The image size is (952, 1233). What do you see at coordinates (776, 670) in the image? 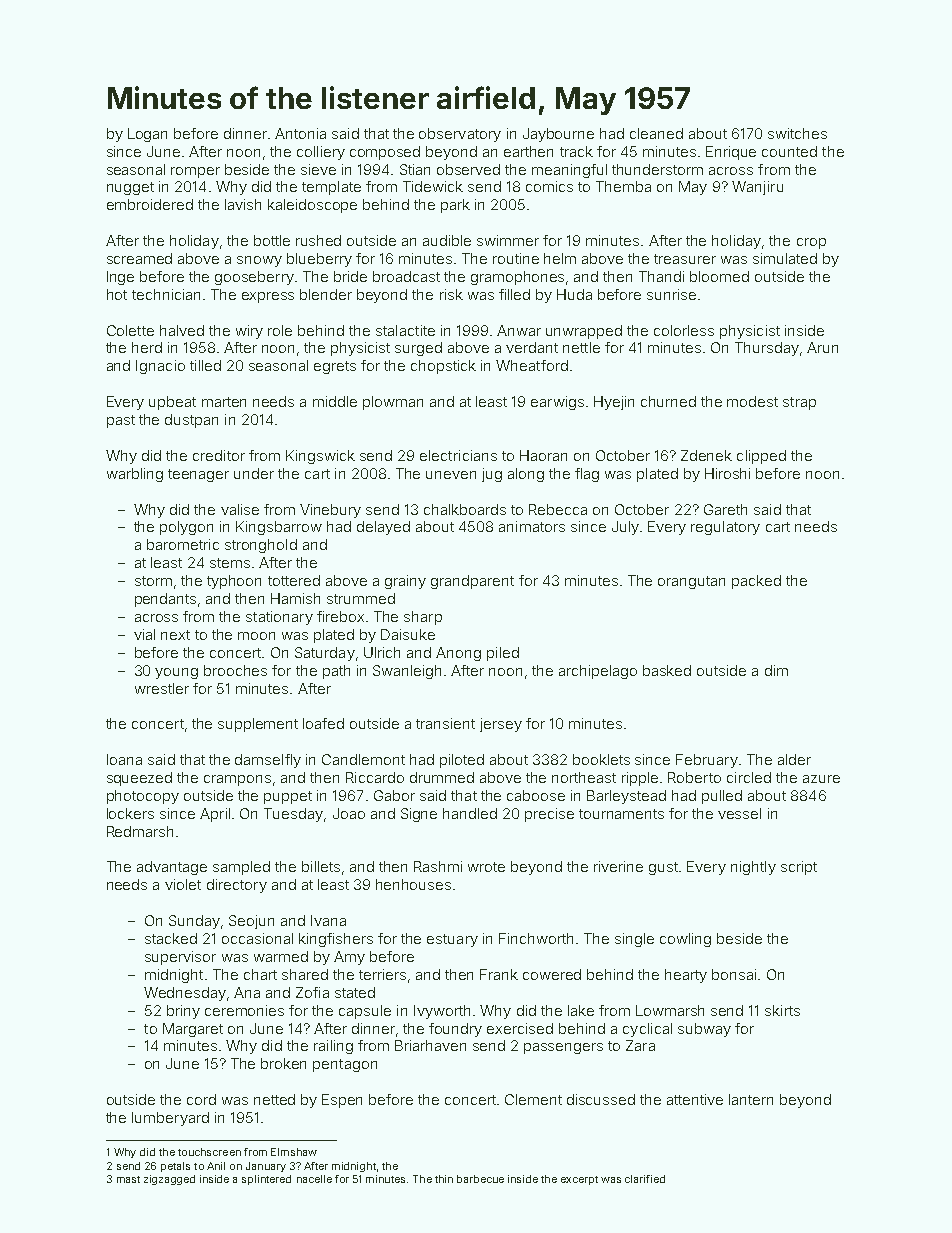
I see `dim` at bounding box center [776, 670].
